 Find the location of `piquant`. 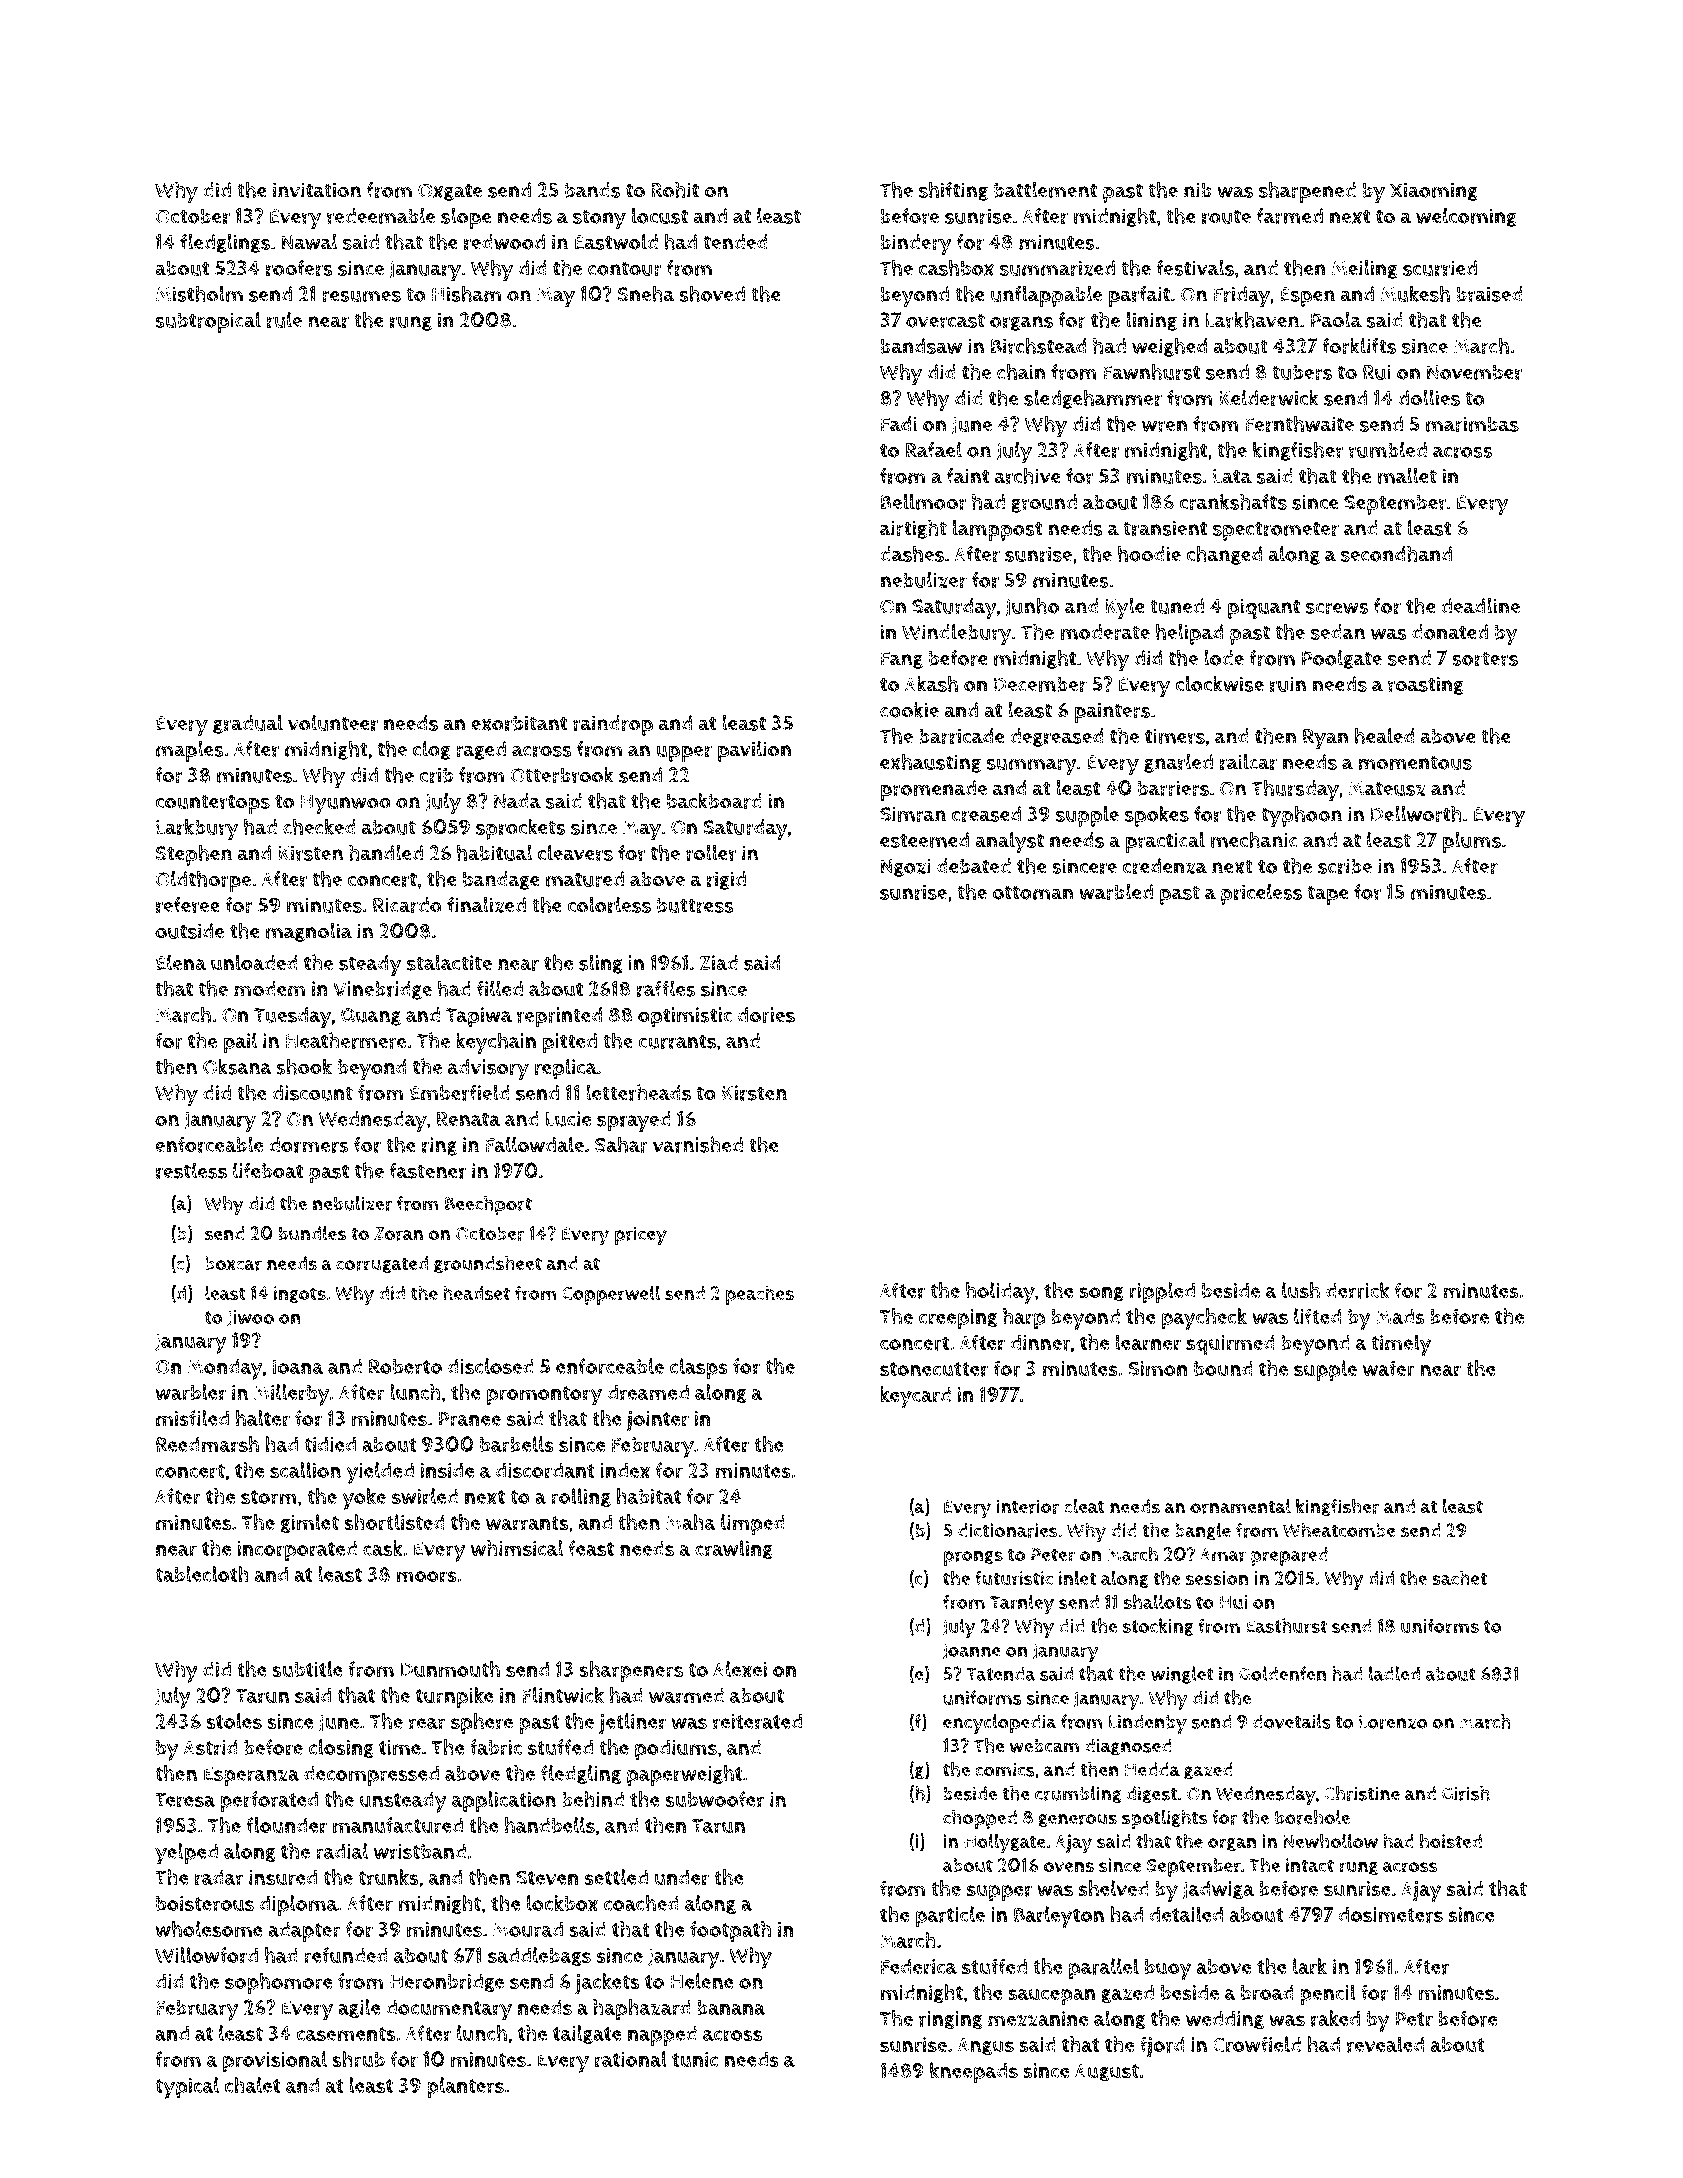

piquant is located at coordinates (1264, 608).
